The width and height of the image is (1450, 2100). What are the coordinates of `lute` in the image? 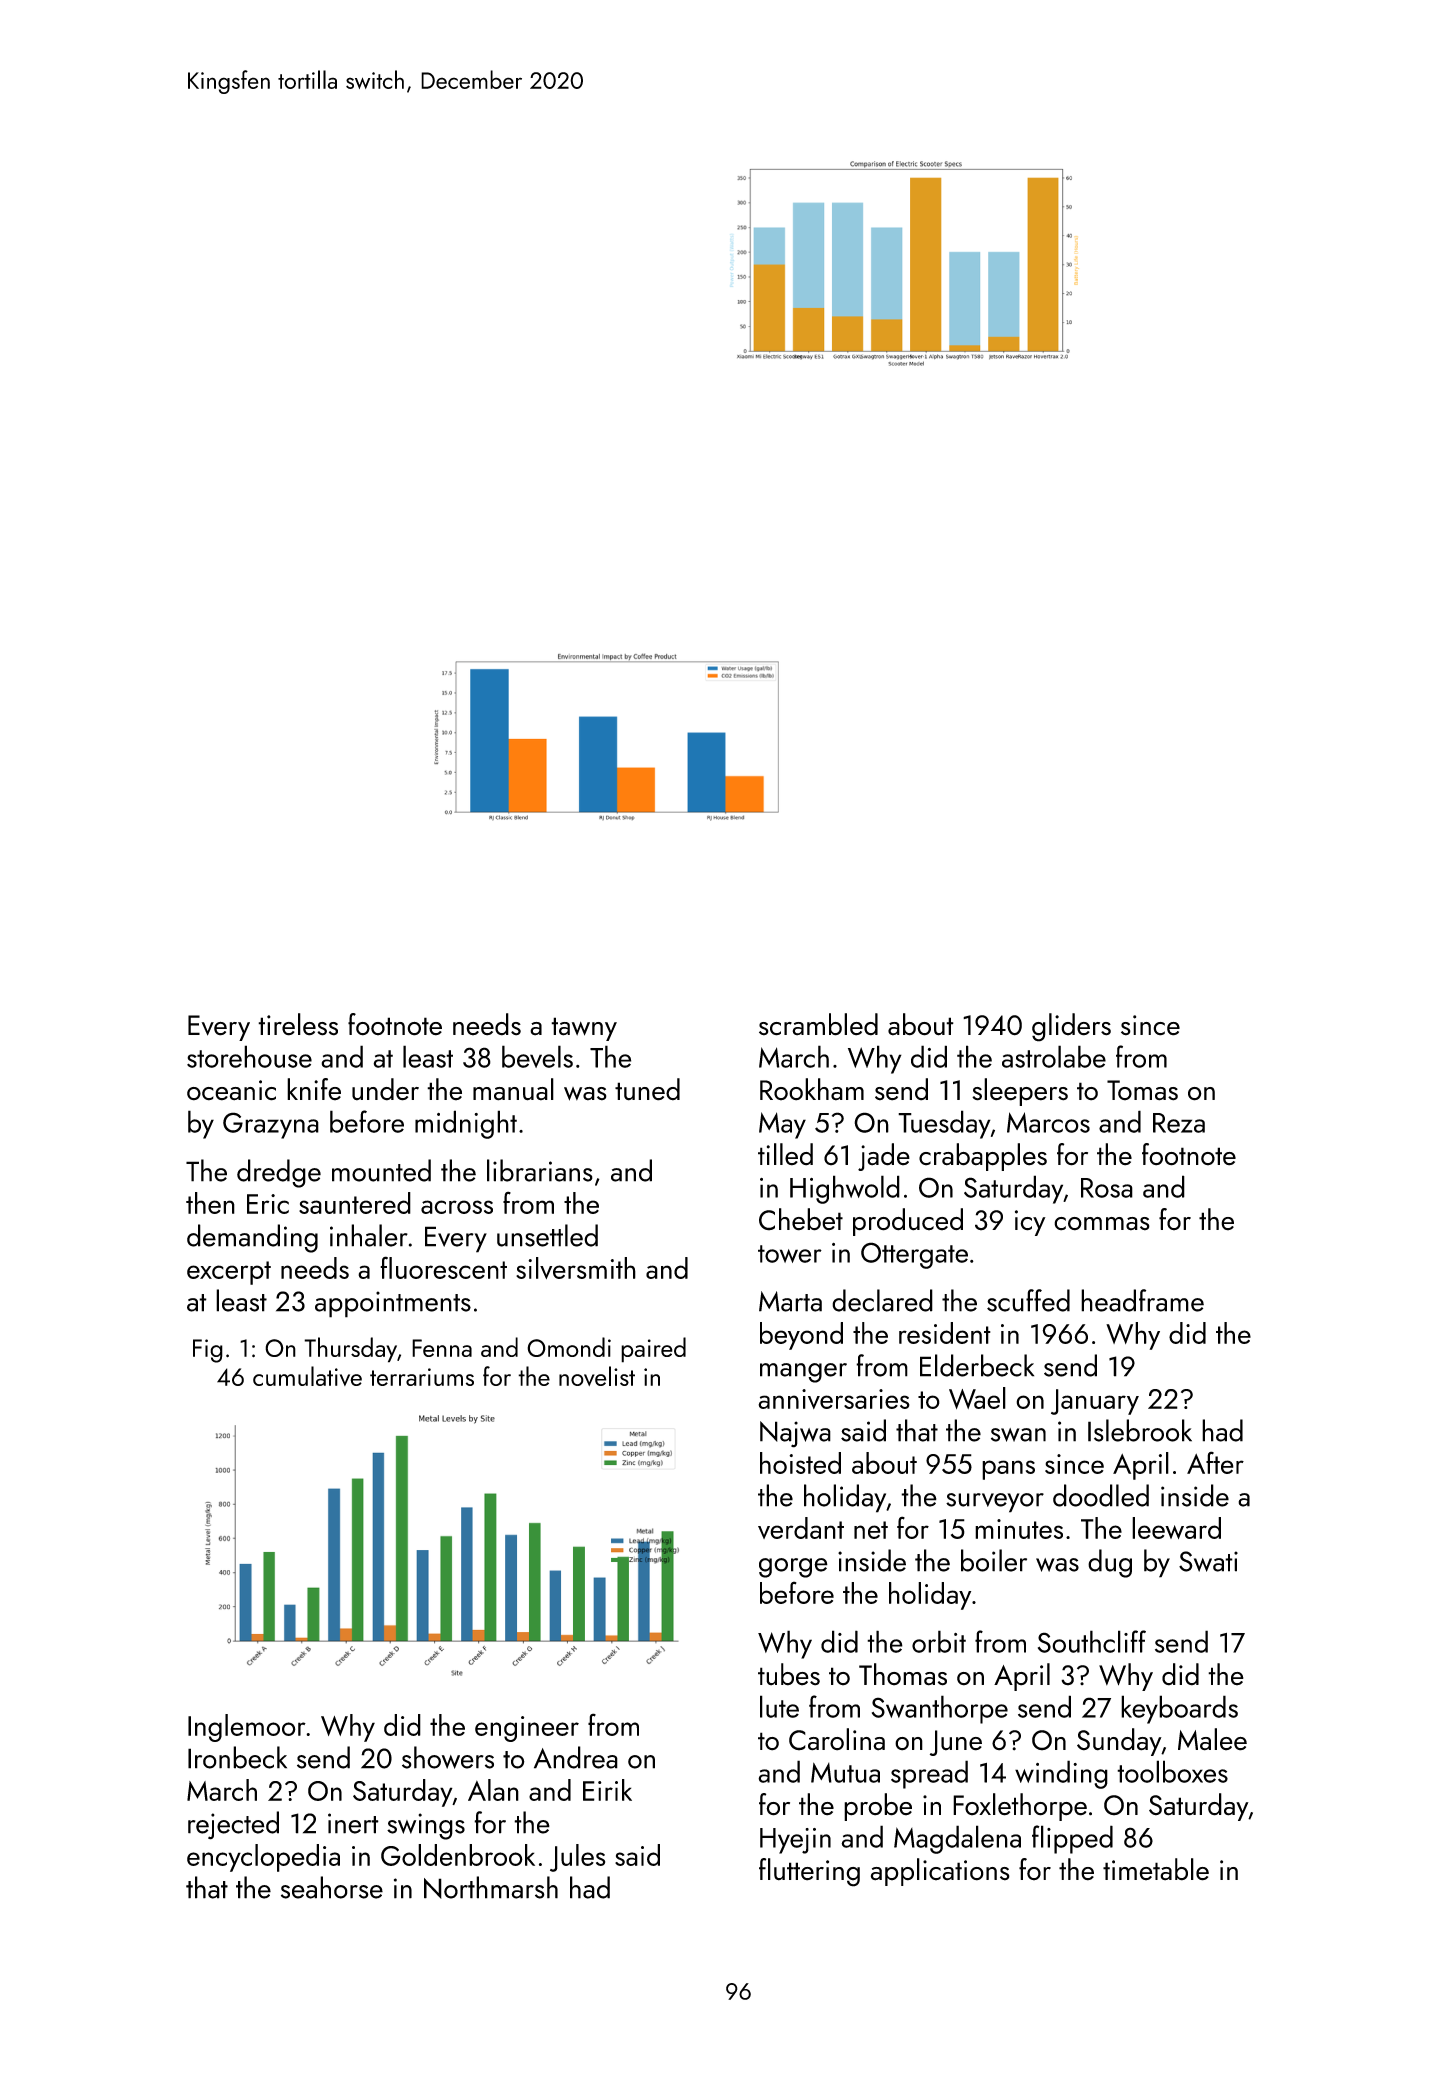 It's located at (779, 1706).
